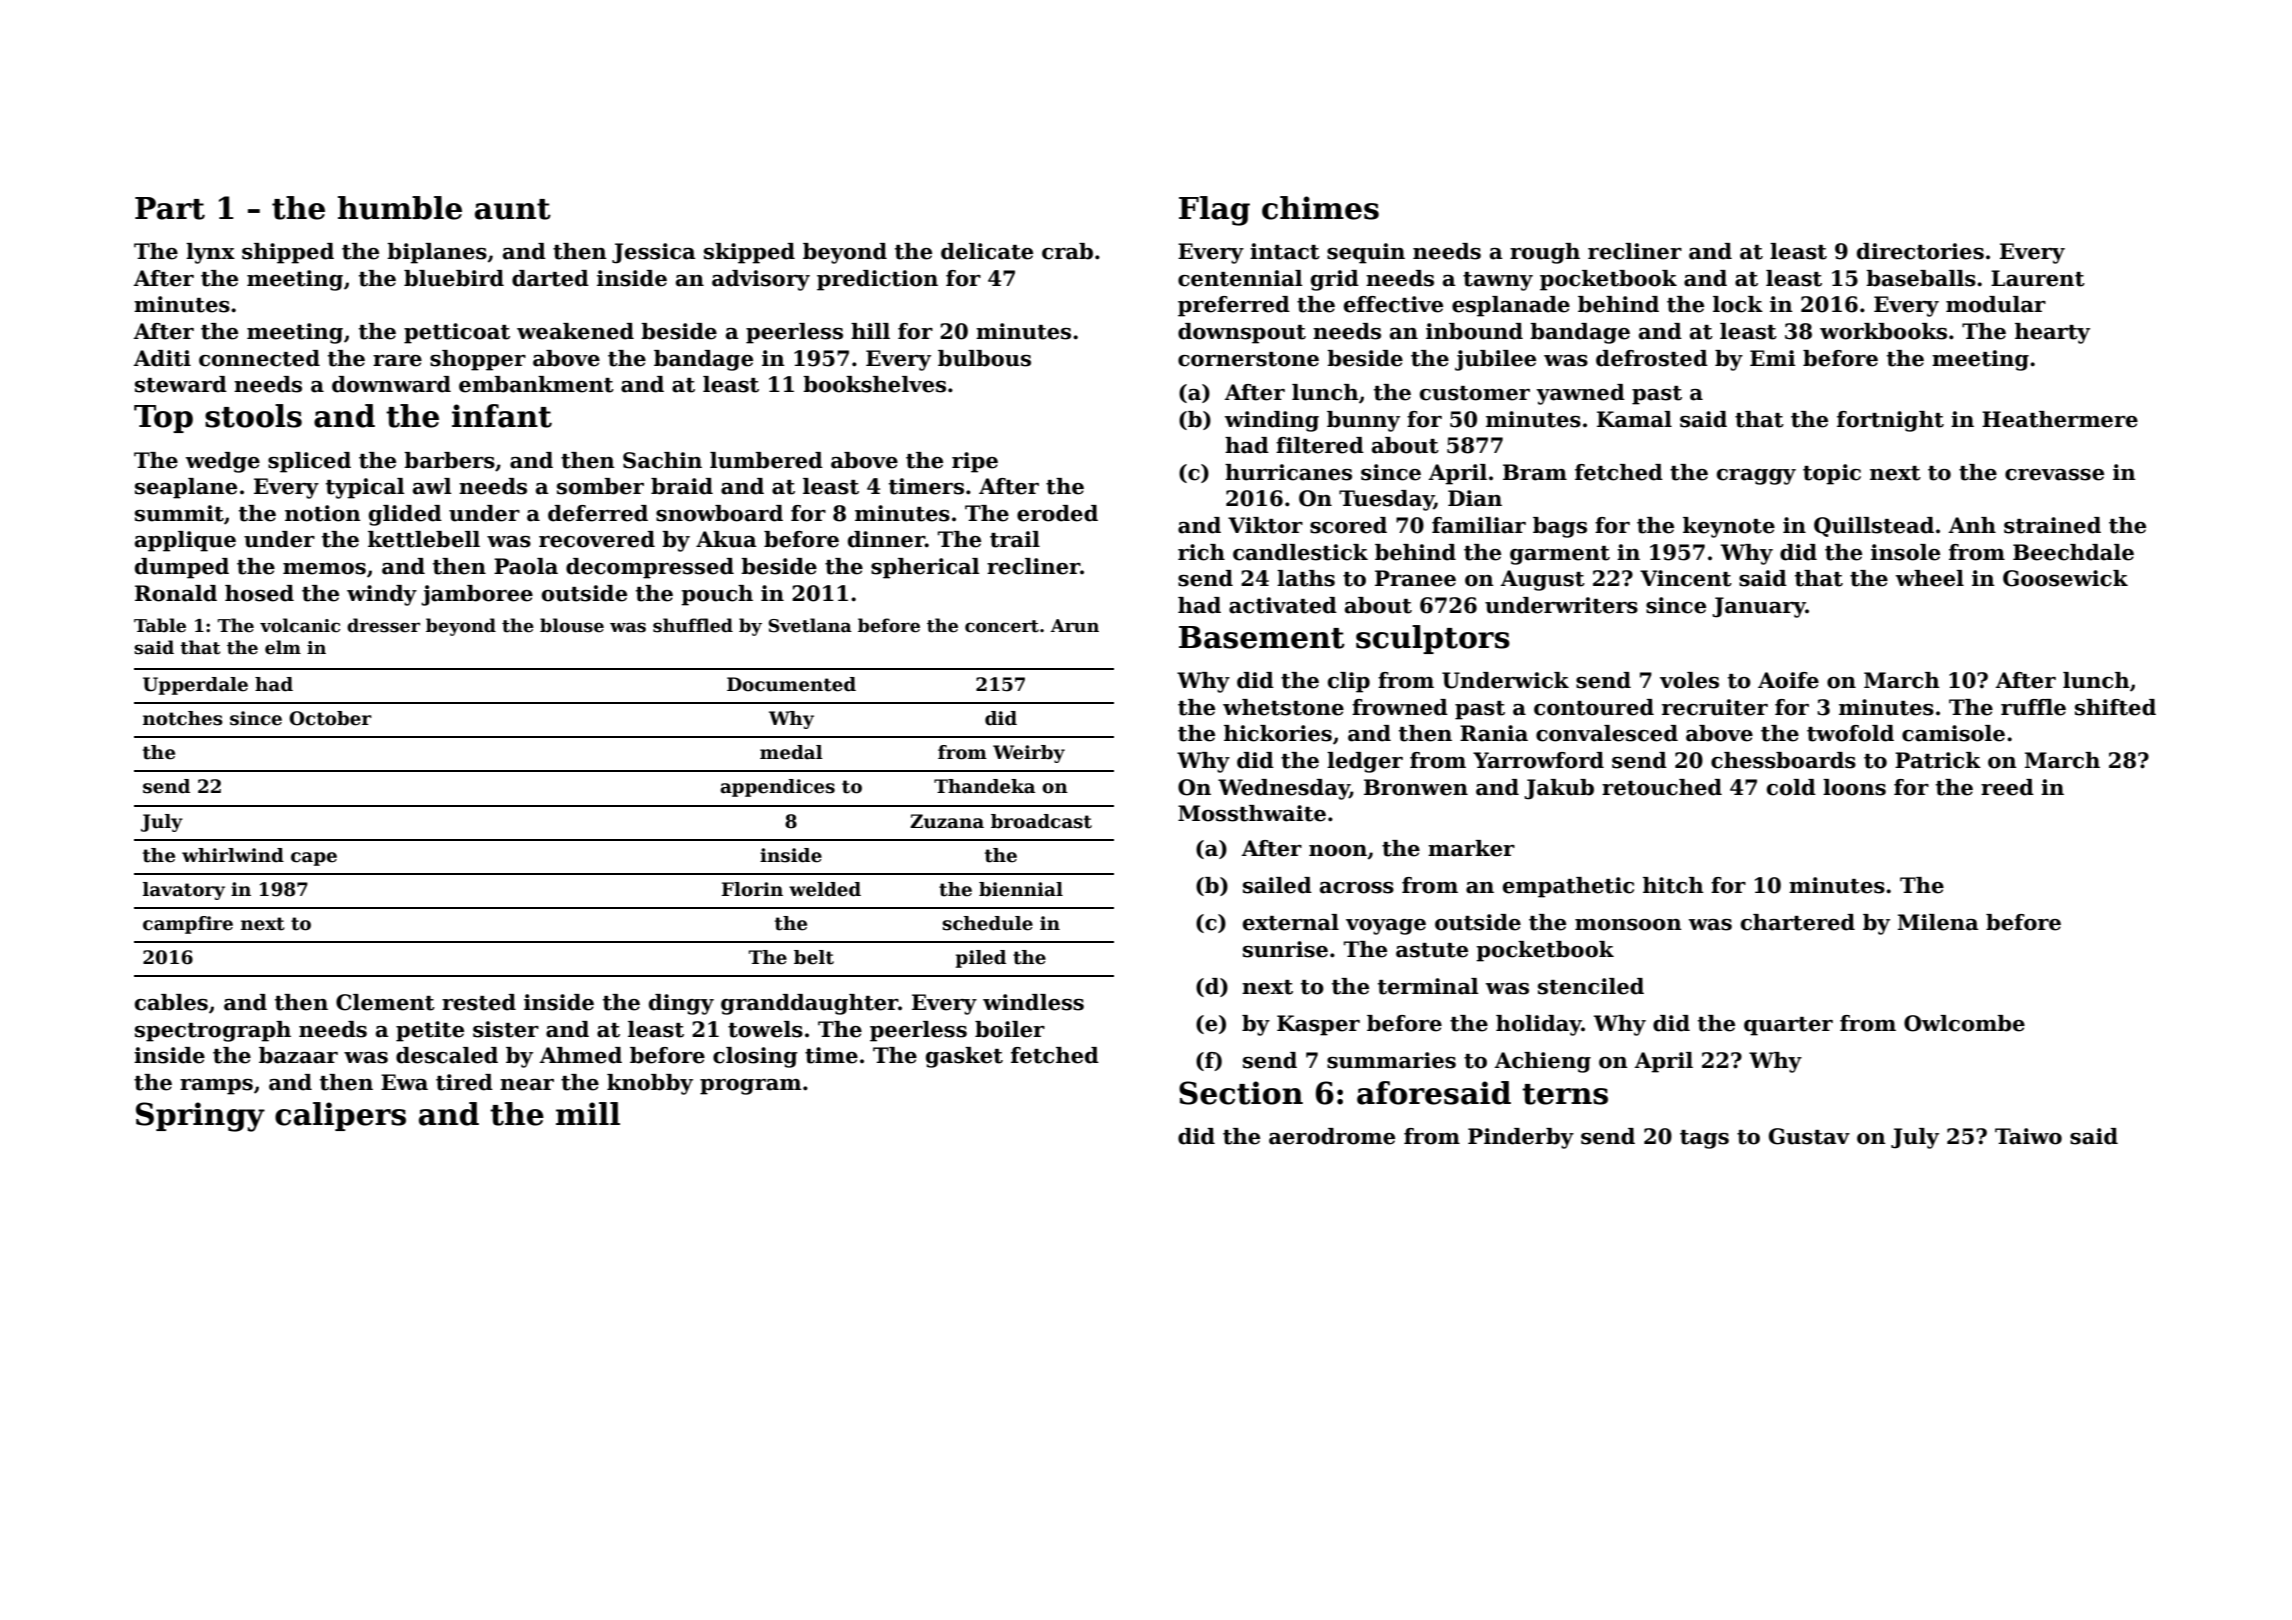 This screenshot has width=2292, height=1620. Describe the element at coordinates (1335, 280) in the screenshot. I see `grid` at that location.
